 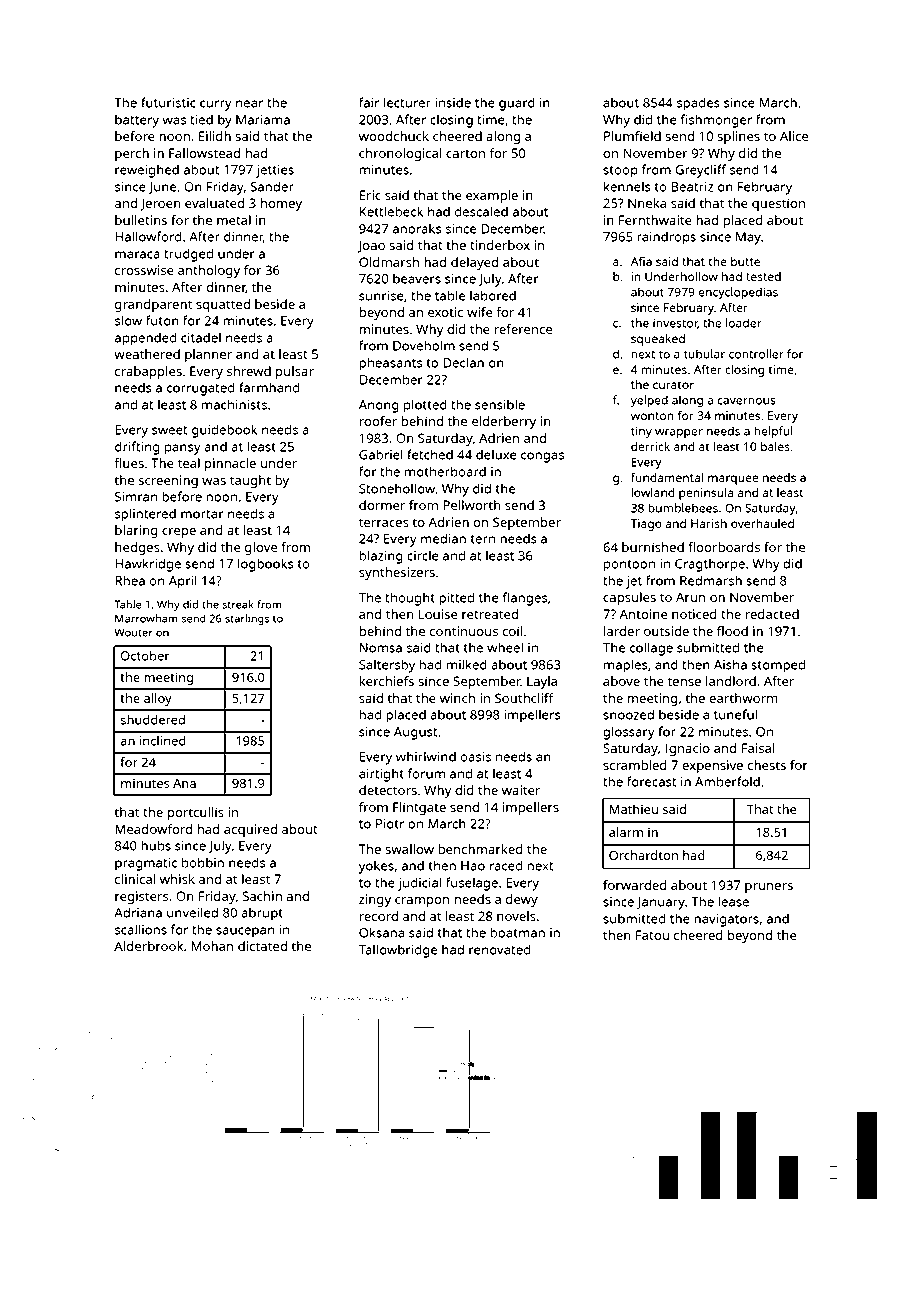 I want to click on tense, so click(x=684, y=681).
